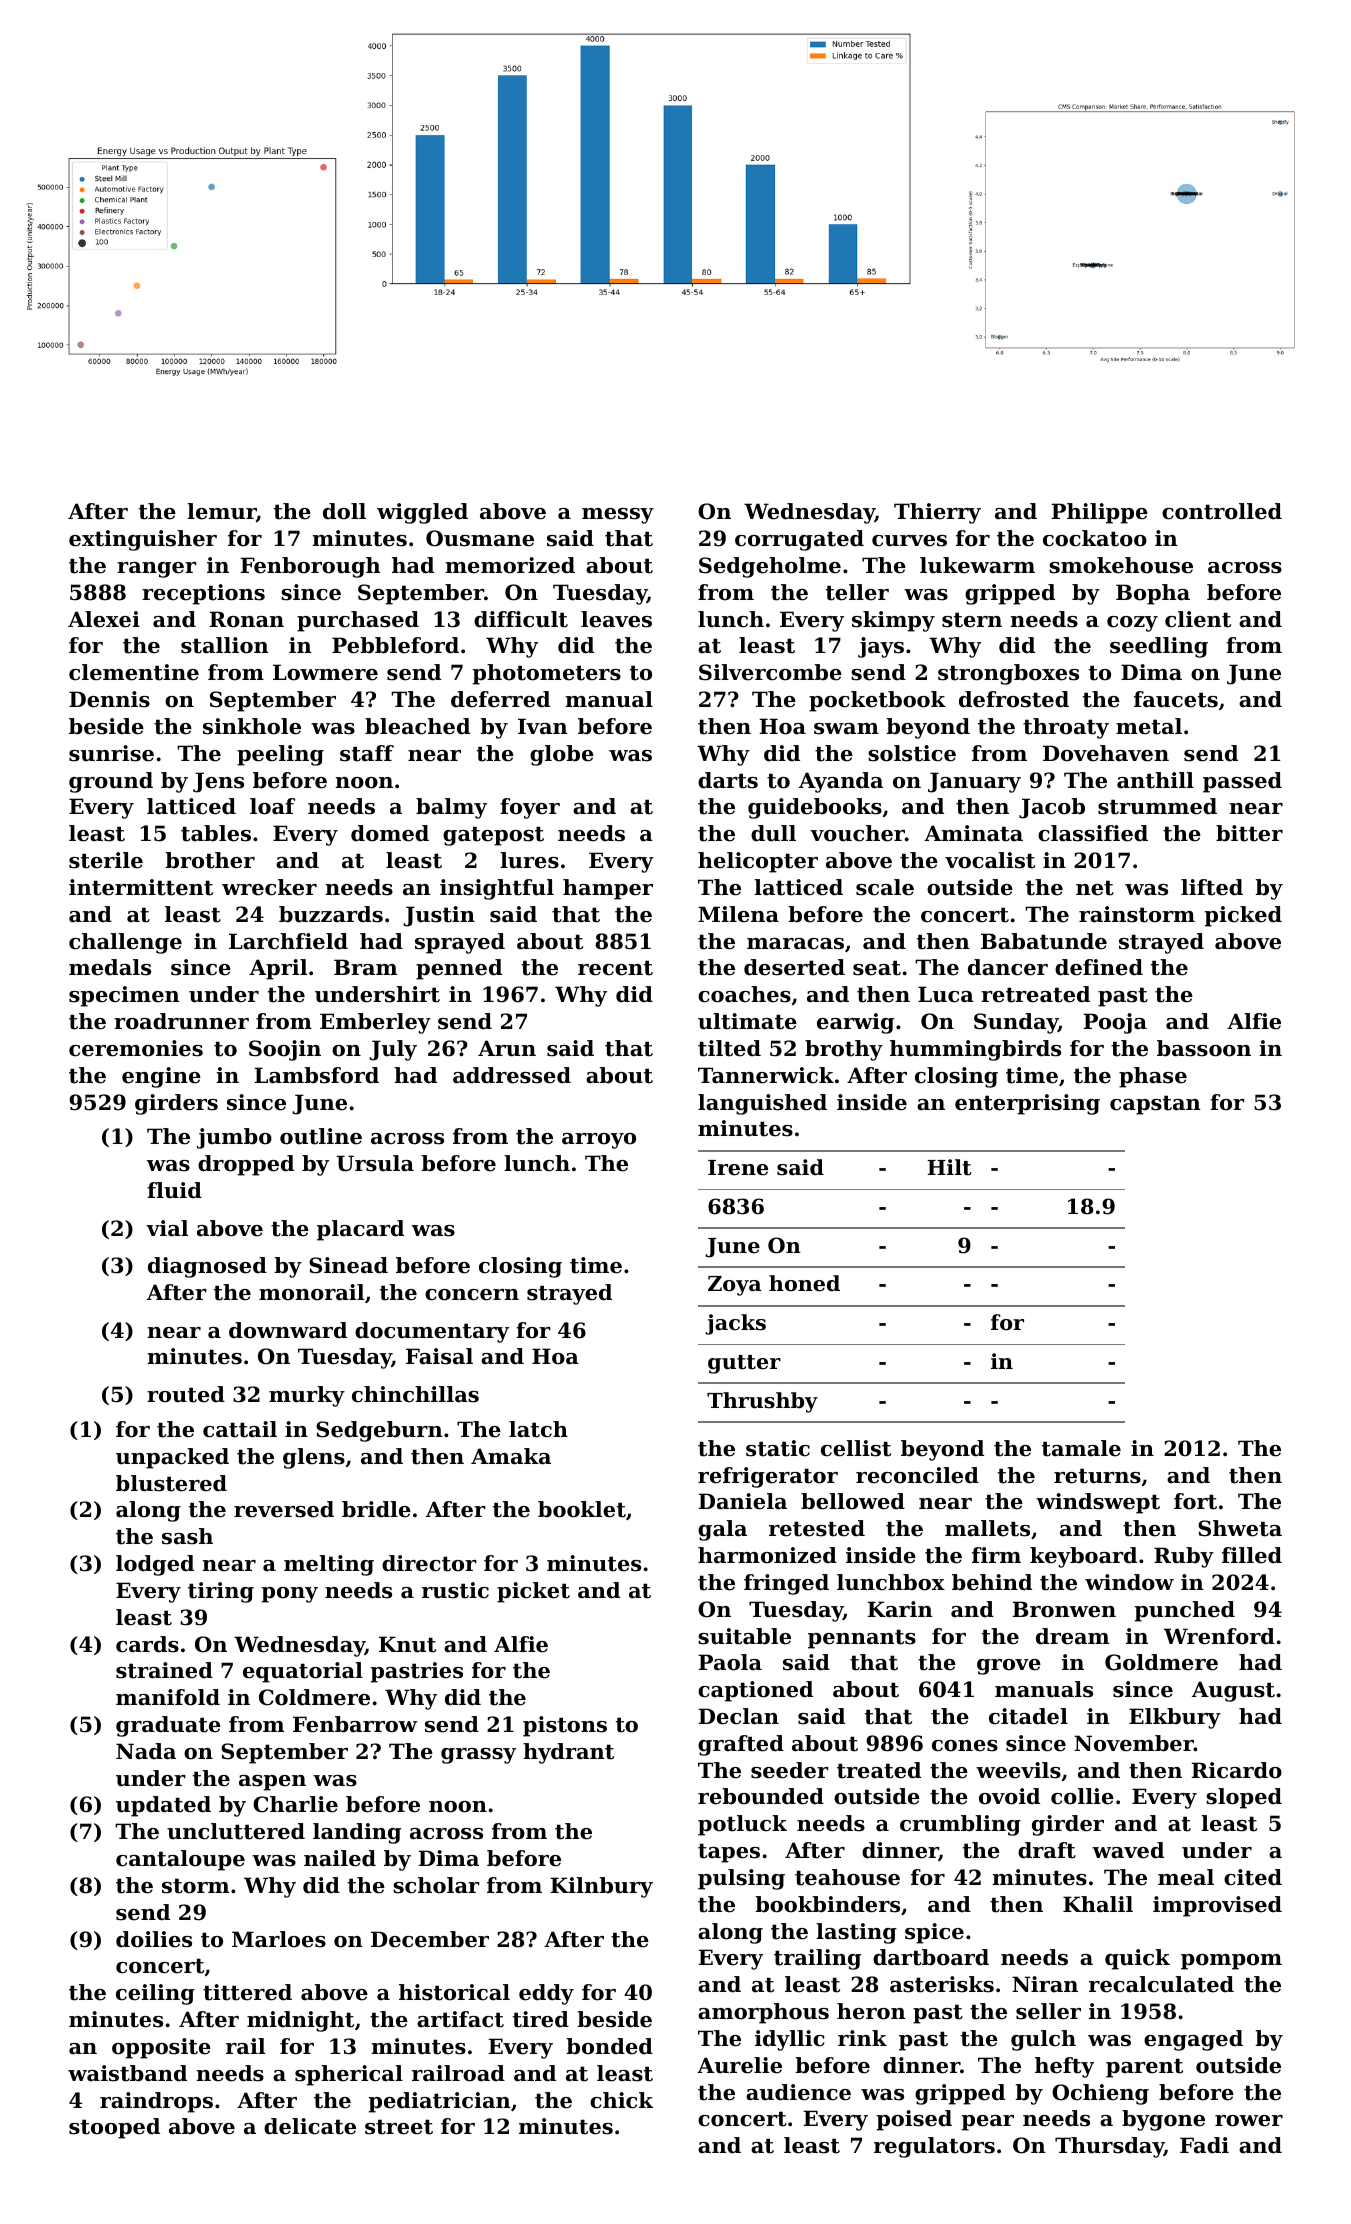 The width and height of the screenshot is (1351, 2224). What do you see at coordinates (114, 2128) in the screenshot?
I see `stooped` at bounding box center [114, 2128].
